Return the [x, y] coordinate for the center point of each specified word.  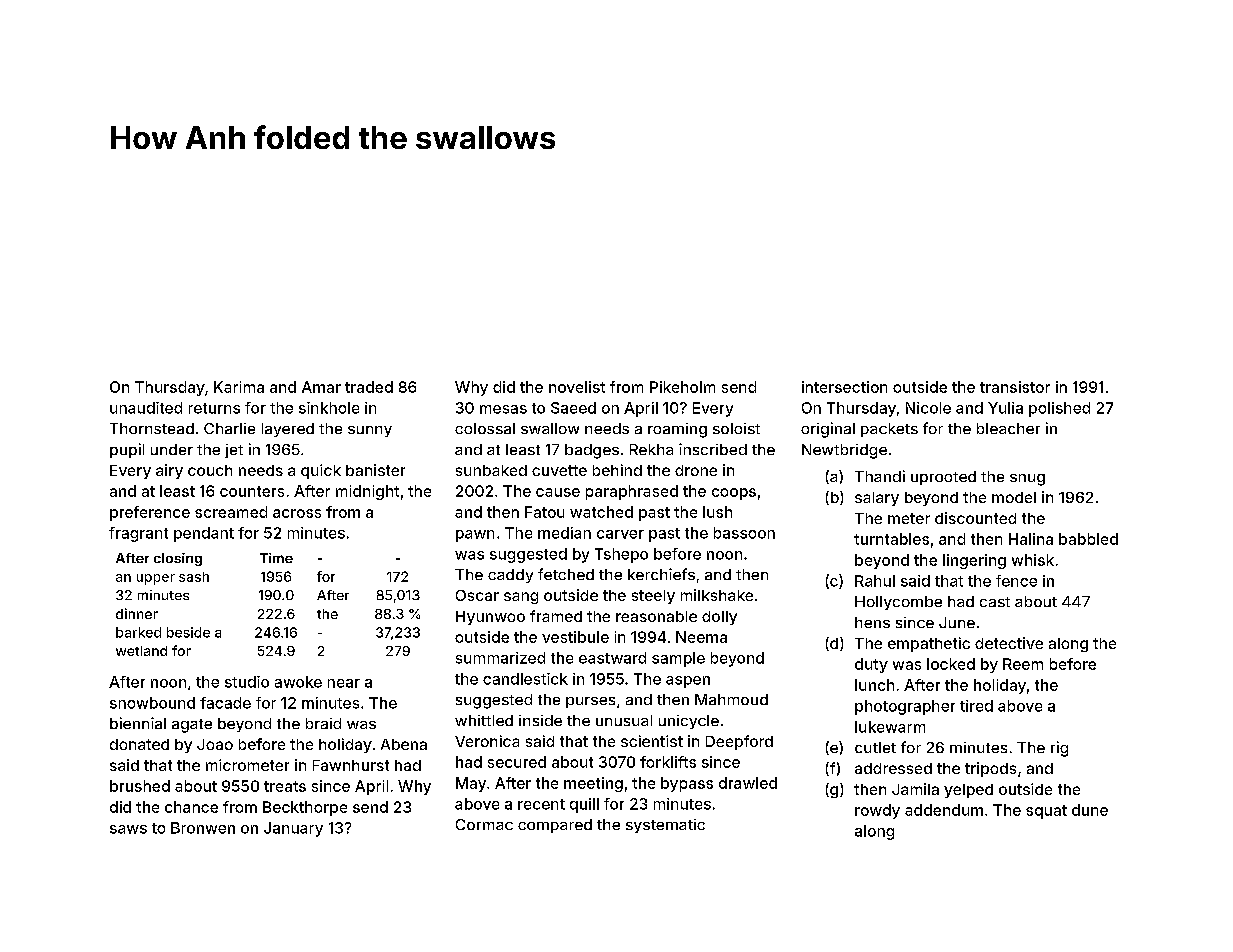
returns [214, 408]
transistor [1015, 387]
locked [951, 664]
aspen [688, 682]
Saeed [573, 408]
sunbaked [491, 470]
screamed [231, 512]
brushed [140, 786]
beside [188, 632]
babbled [1088, 539]
